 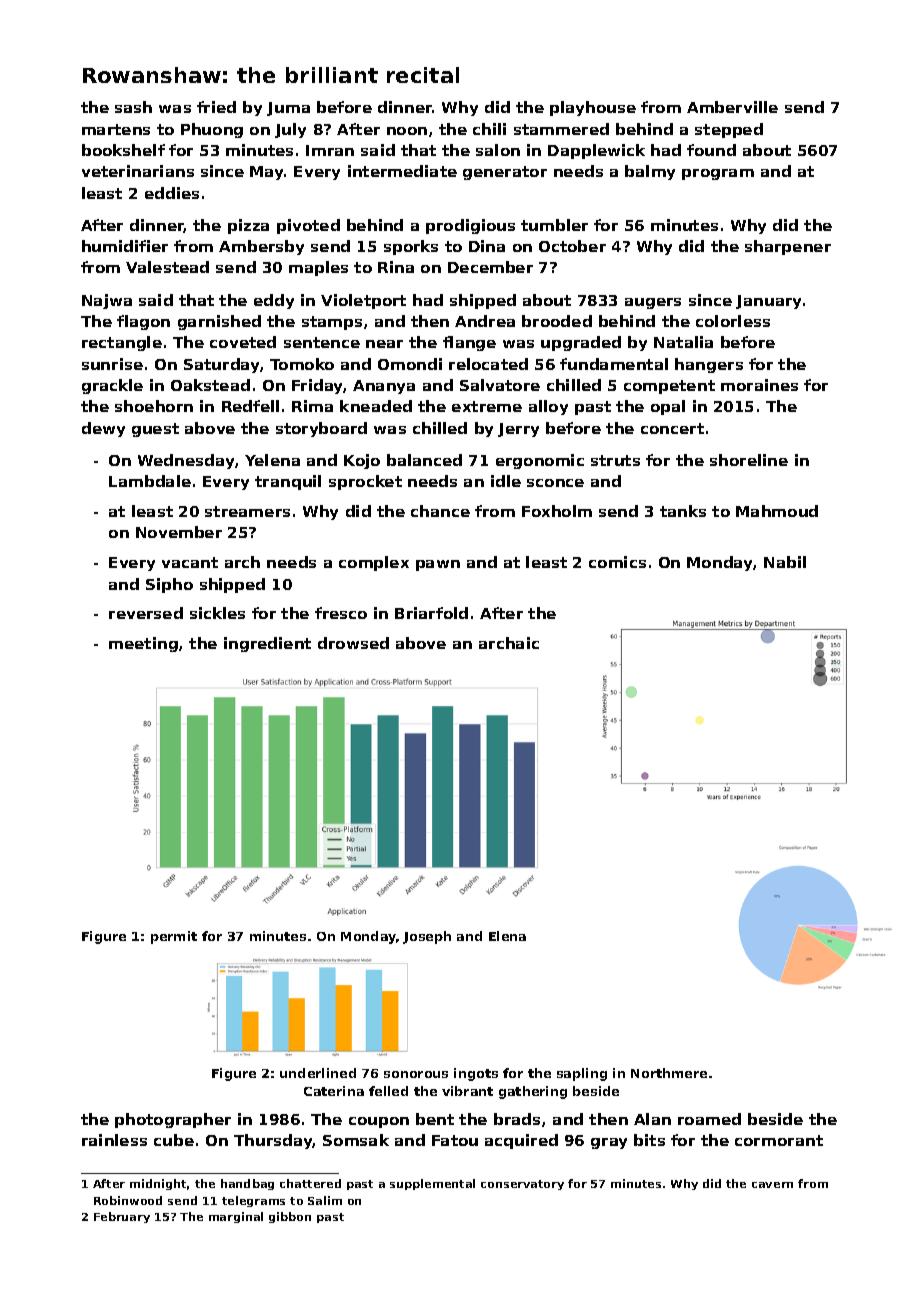 I want to click on sprocket, so click(x=365, y=482).
